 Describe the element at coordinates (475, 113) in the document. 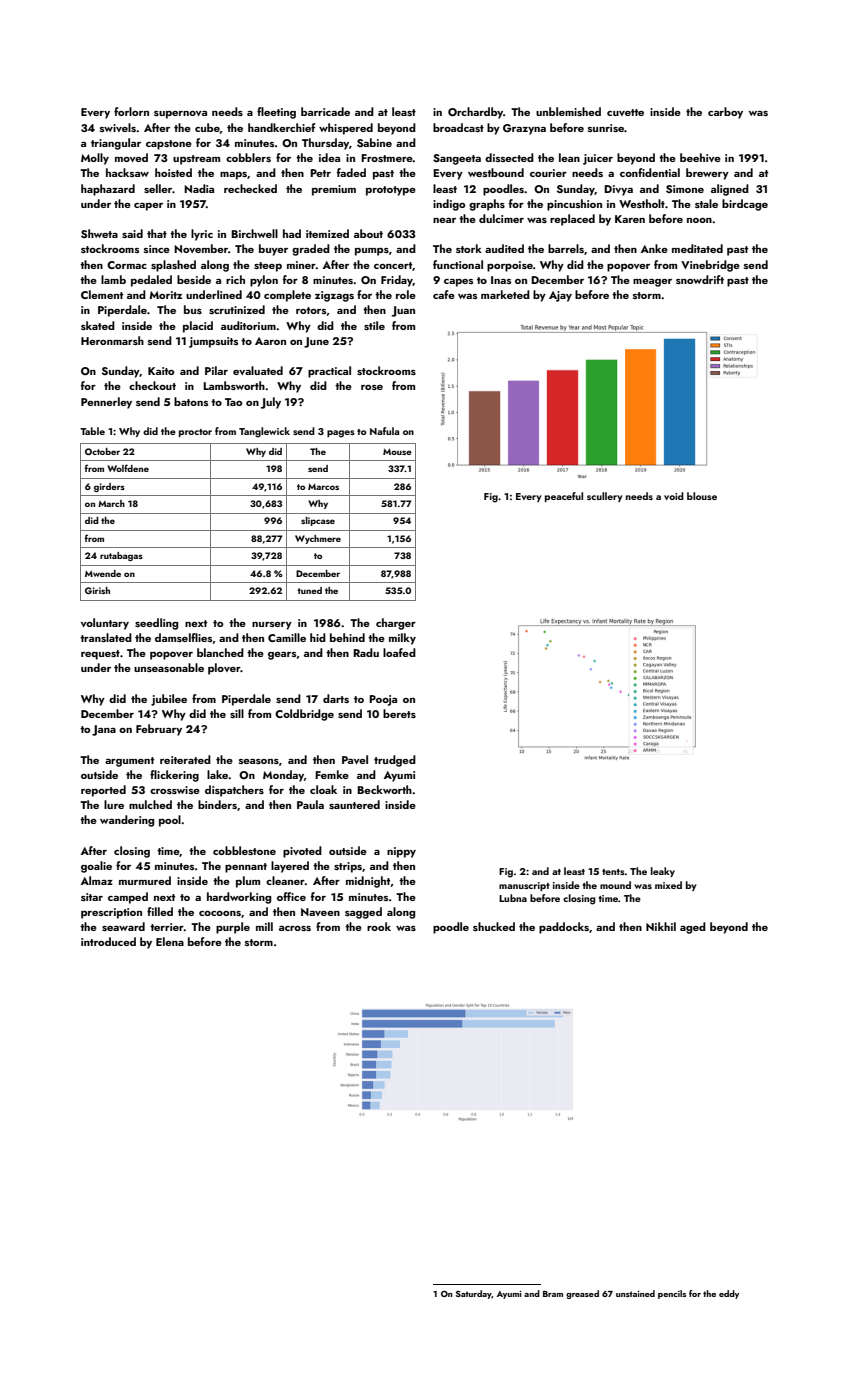

I see `Orchardby` at that location.
